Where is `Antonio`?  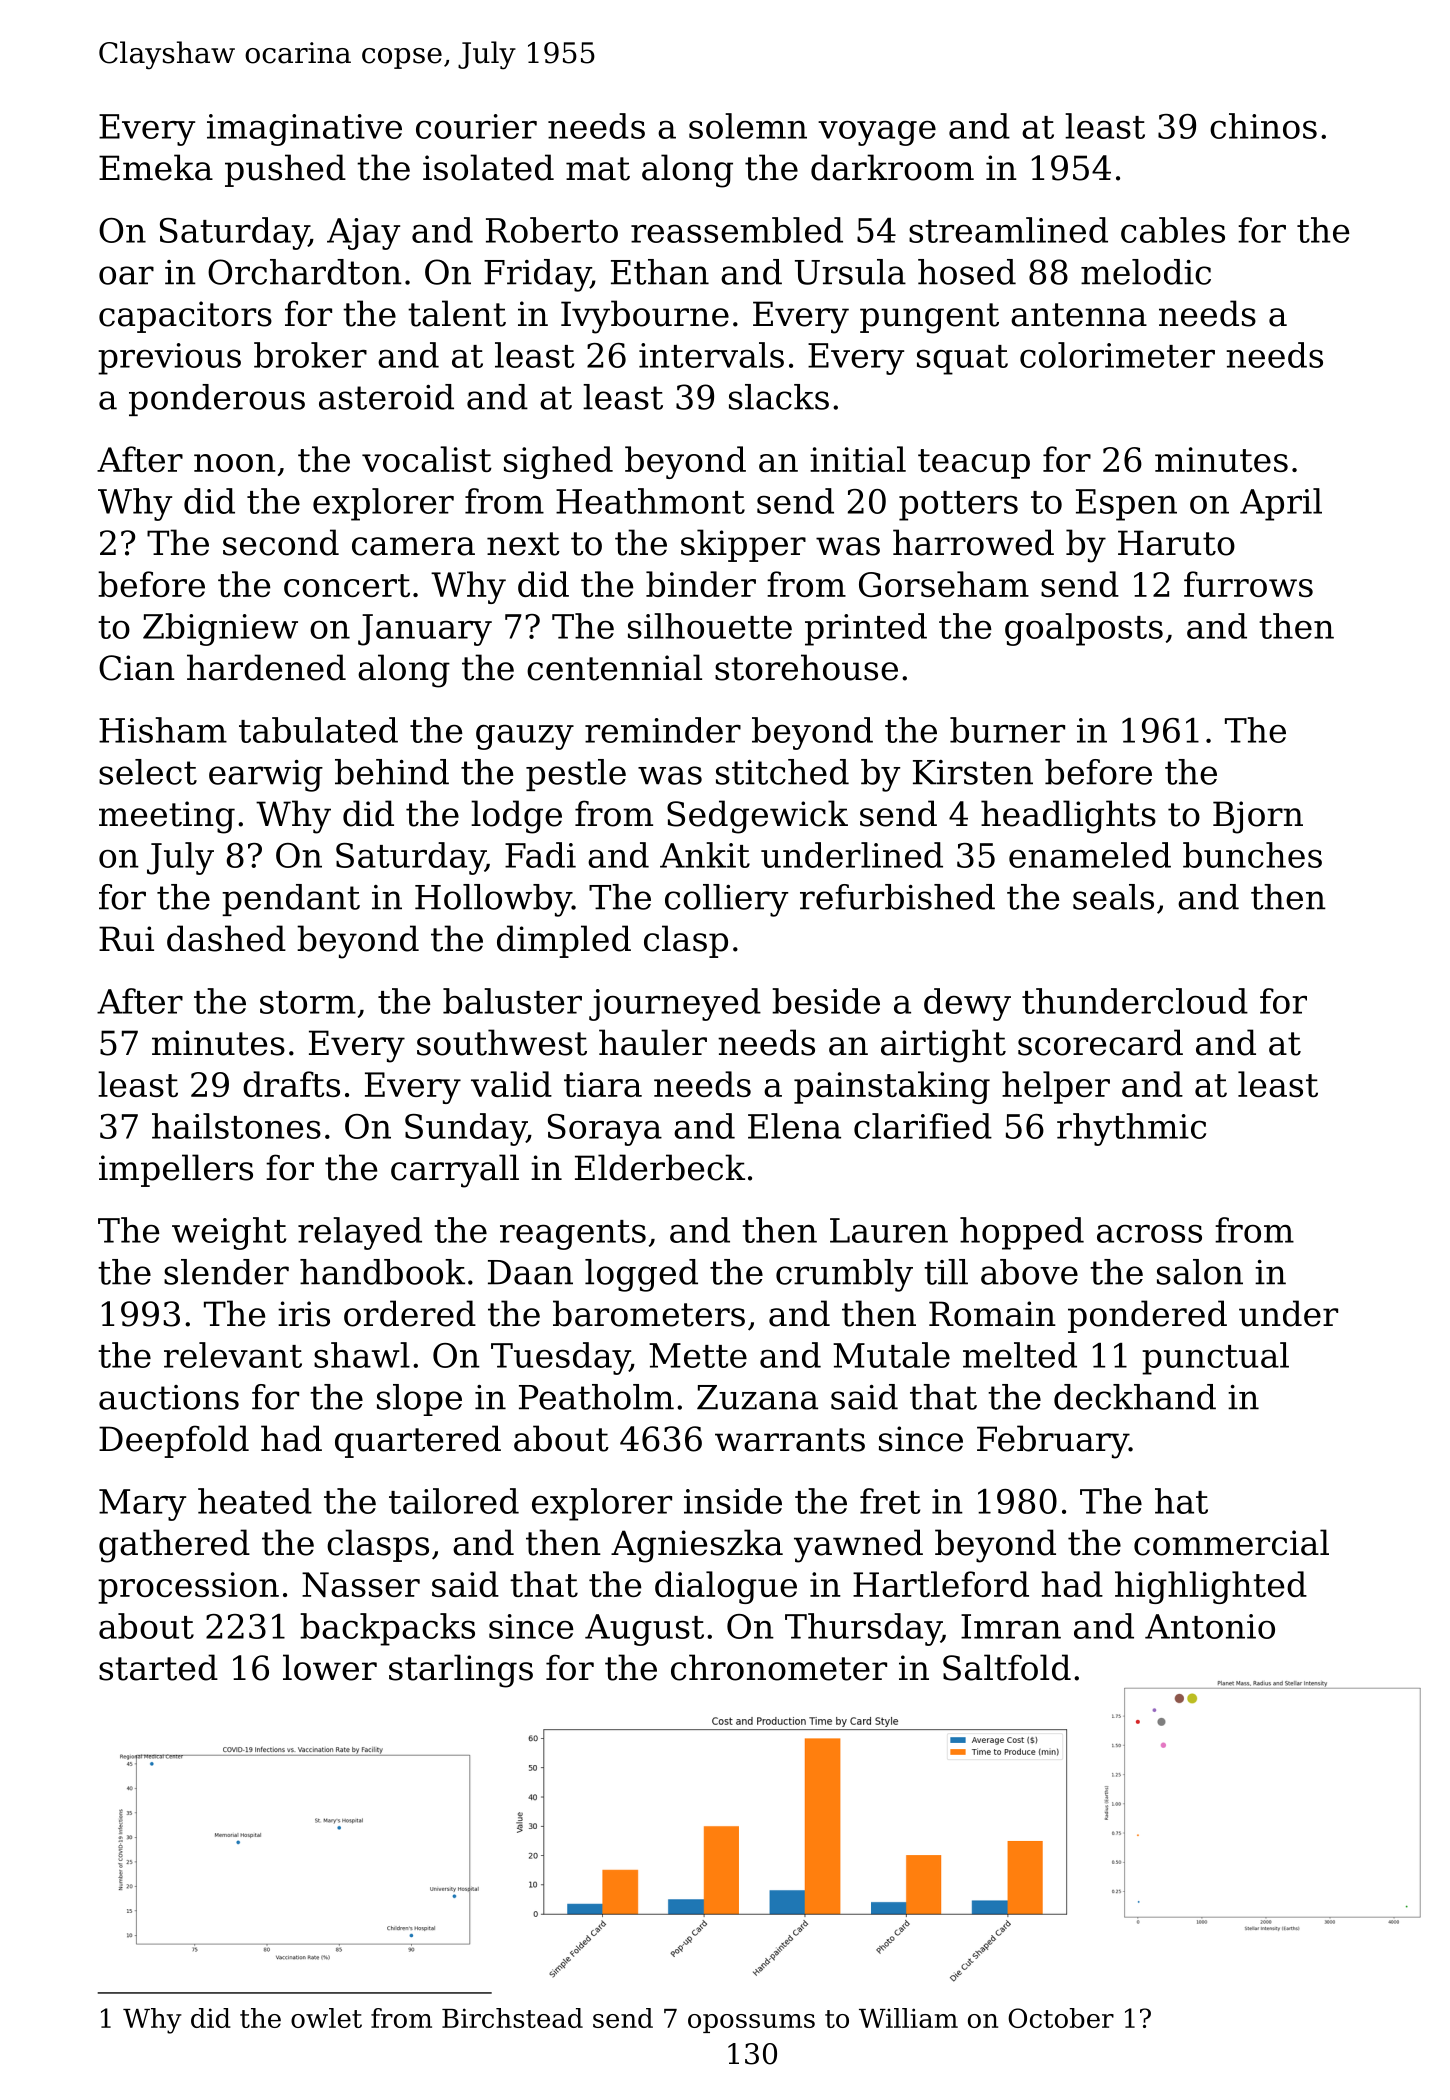 Antonio is located at coordinates (1210, 1626).
